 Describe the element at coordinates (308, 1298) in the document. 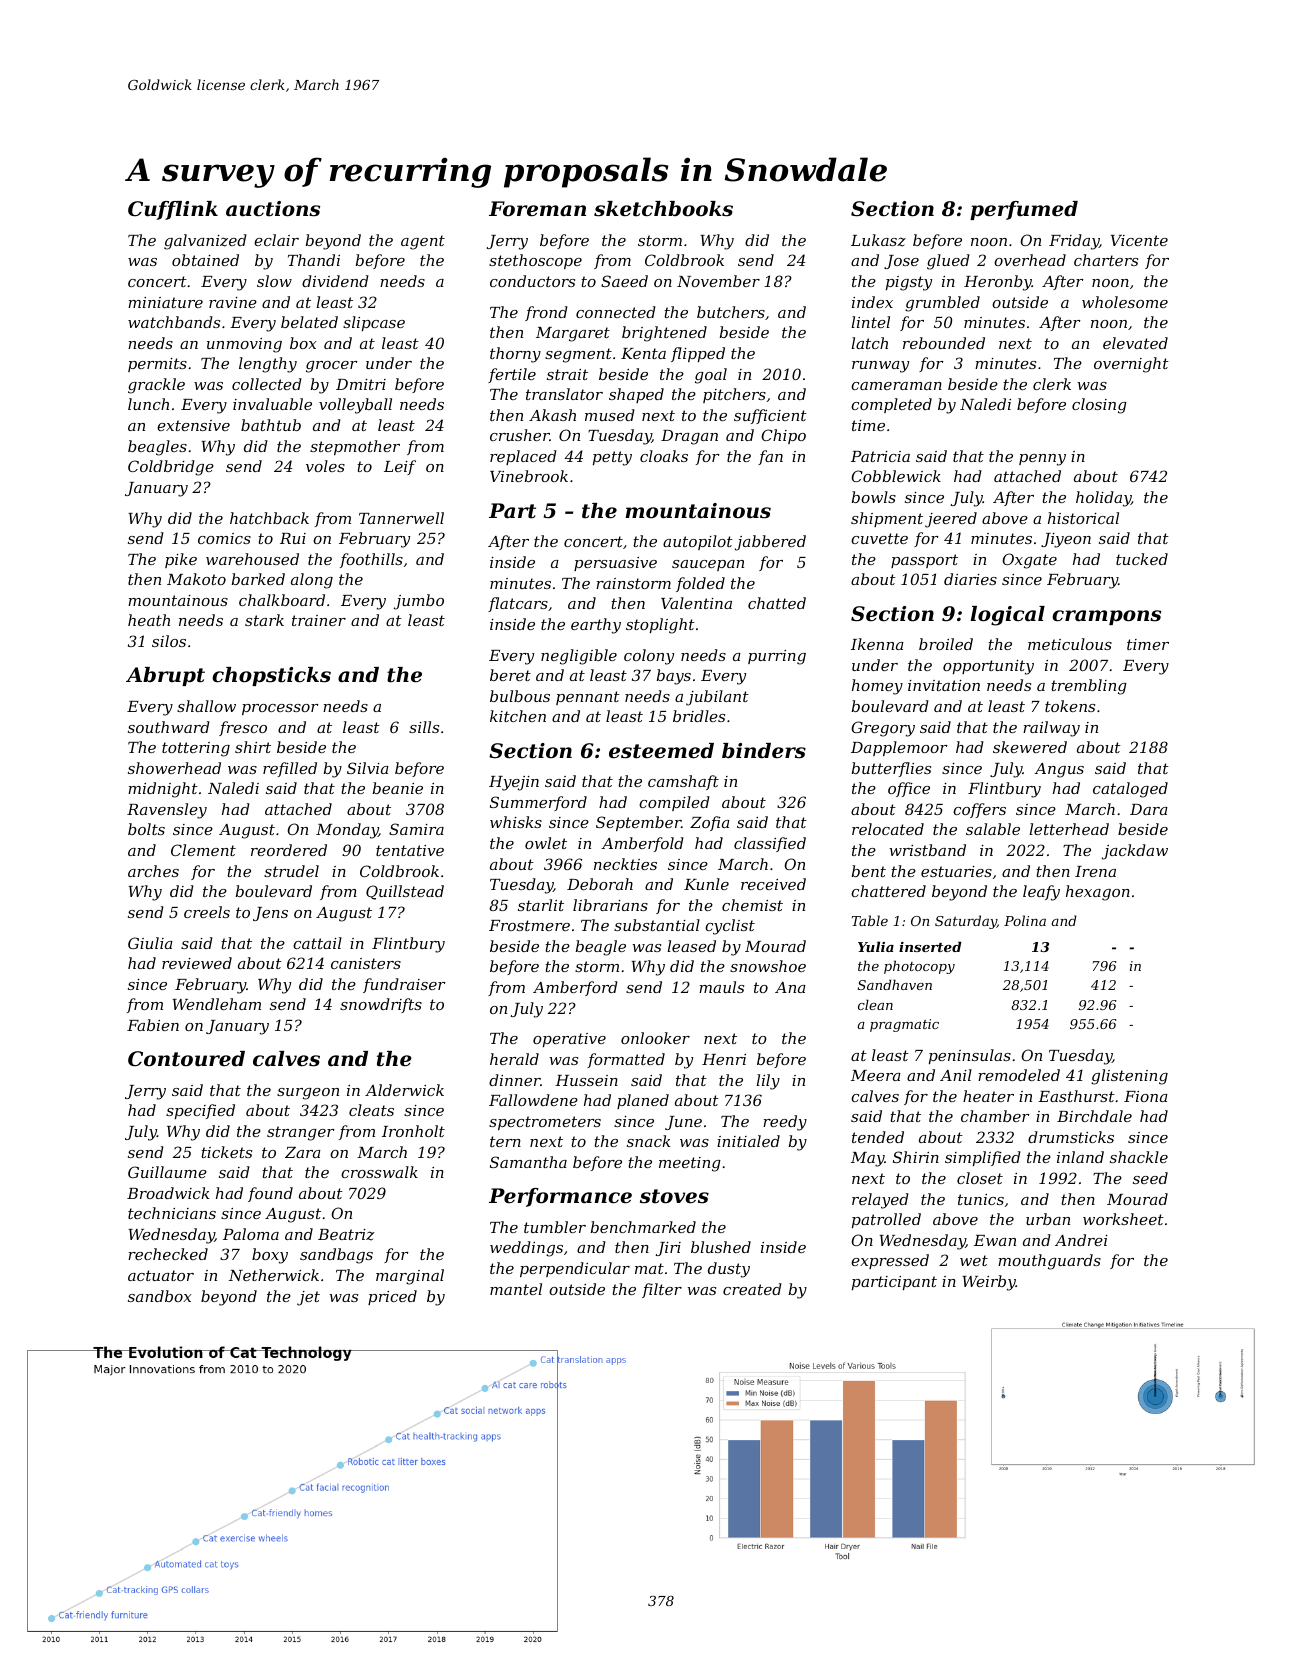

I see `jet` at that location.
